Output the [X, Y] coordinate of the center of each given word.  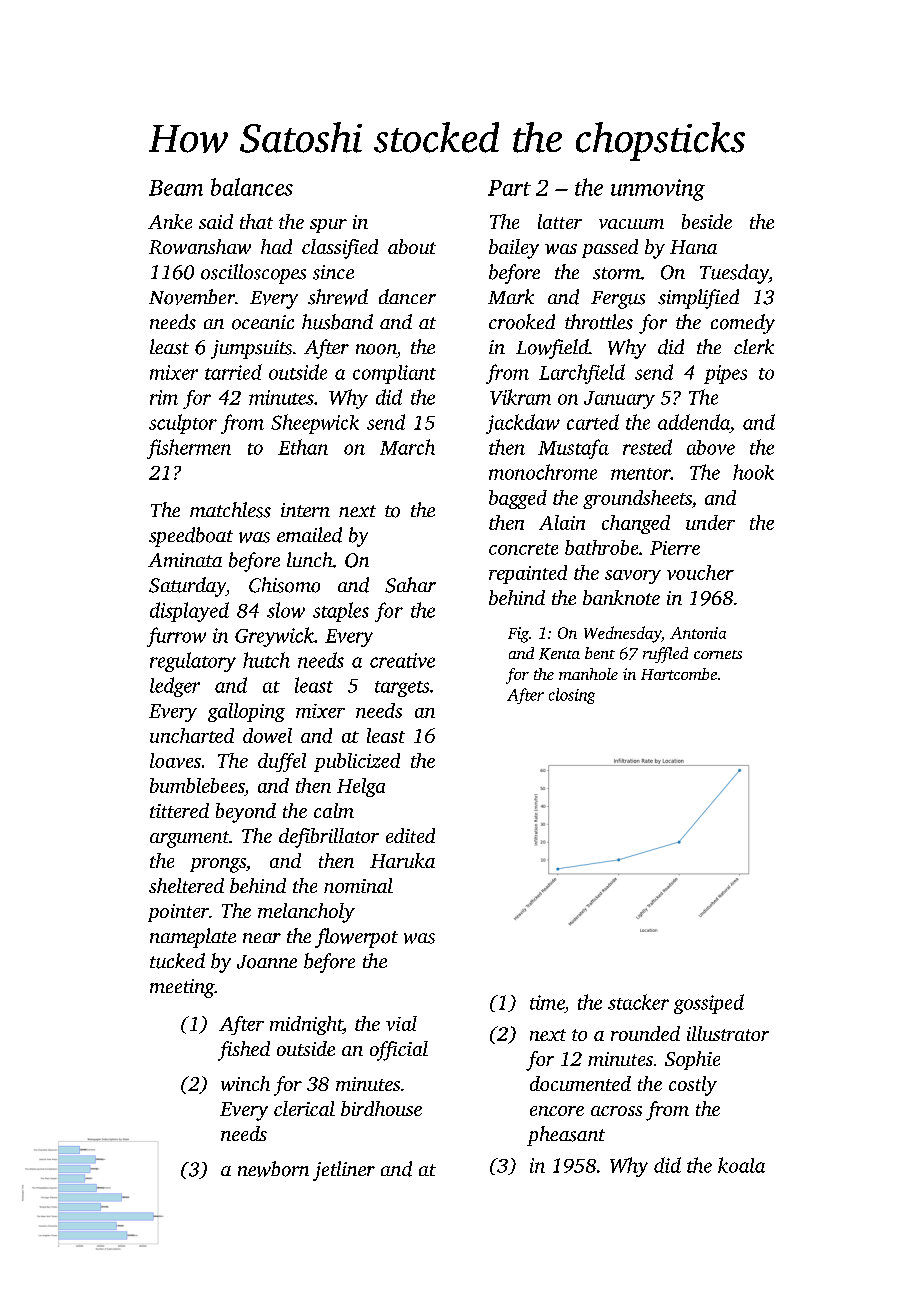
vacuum [631, 224]
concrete [523, 549]
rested [647, 447]
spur [328, 226]
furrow [176, 637]
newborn [273, 1169]
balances [252, 187]
